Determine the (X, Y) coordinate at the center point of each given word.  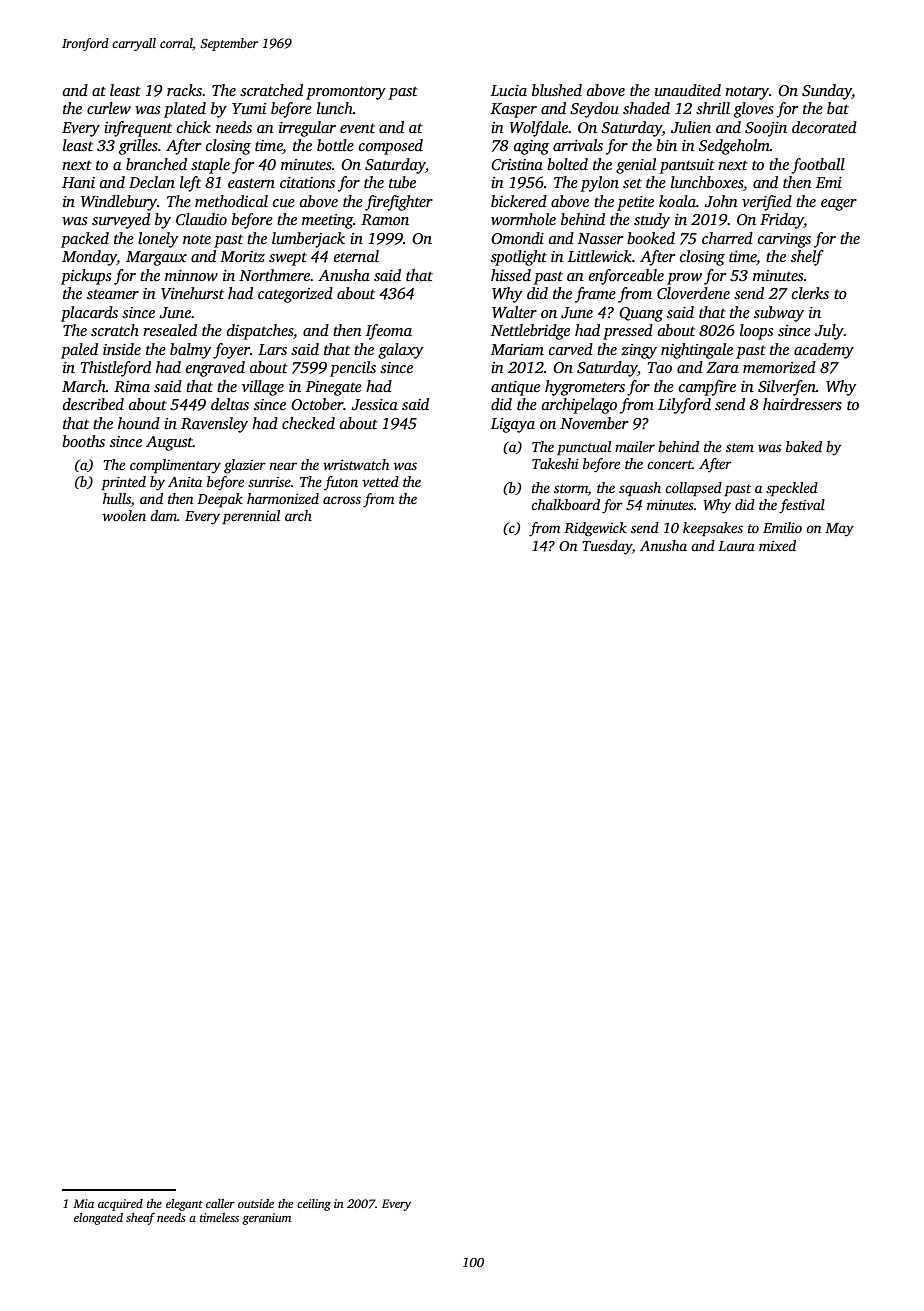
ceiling (314, 1205)
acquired (120, 1205)
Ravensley (214, 425)
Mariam (517, 349)
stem (740, 447)
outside (256, 1203)
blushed (557, 90)
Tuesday (607, 547)
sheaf (140, 1218)
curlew (109, 108)
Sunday (827, 92)
